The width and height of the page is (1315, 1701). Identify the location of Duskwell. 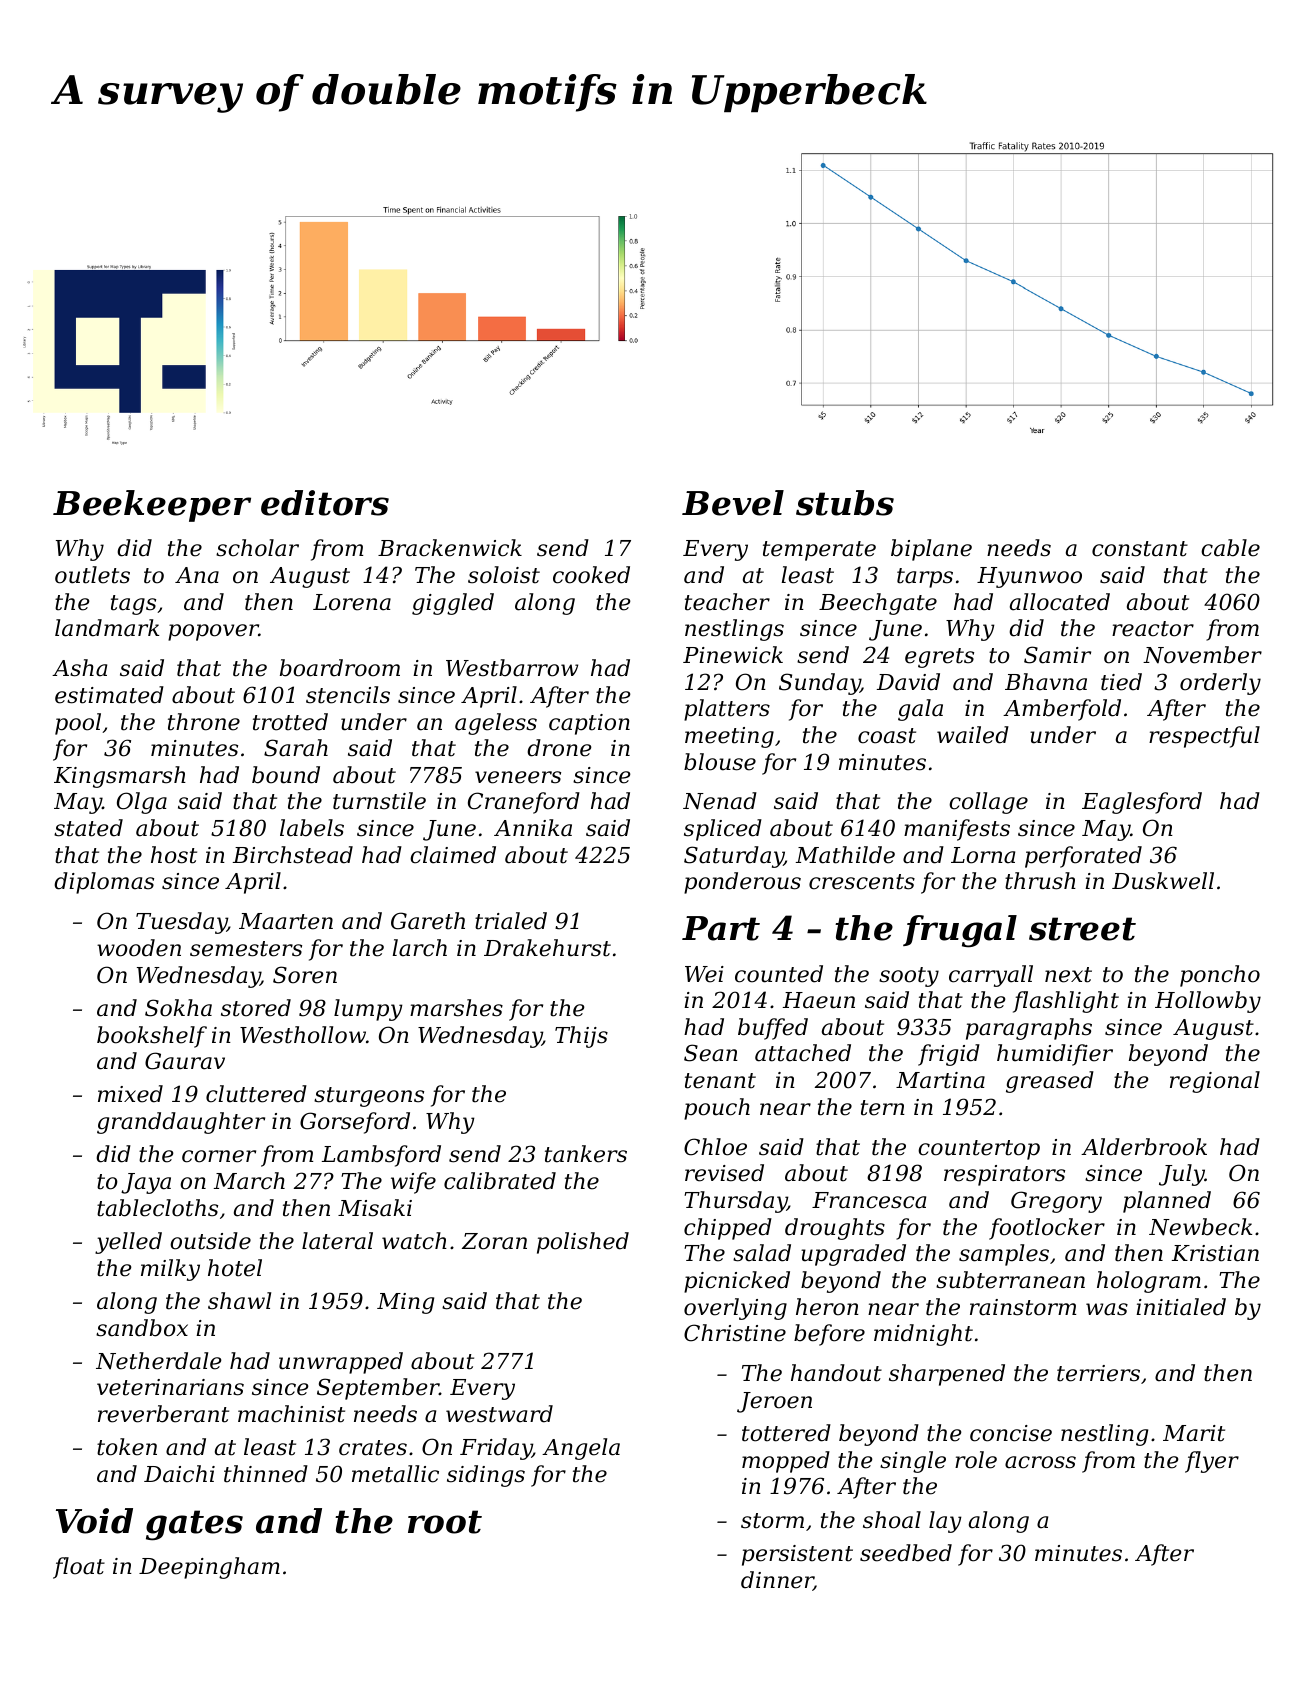
(1163, 881).
